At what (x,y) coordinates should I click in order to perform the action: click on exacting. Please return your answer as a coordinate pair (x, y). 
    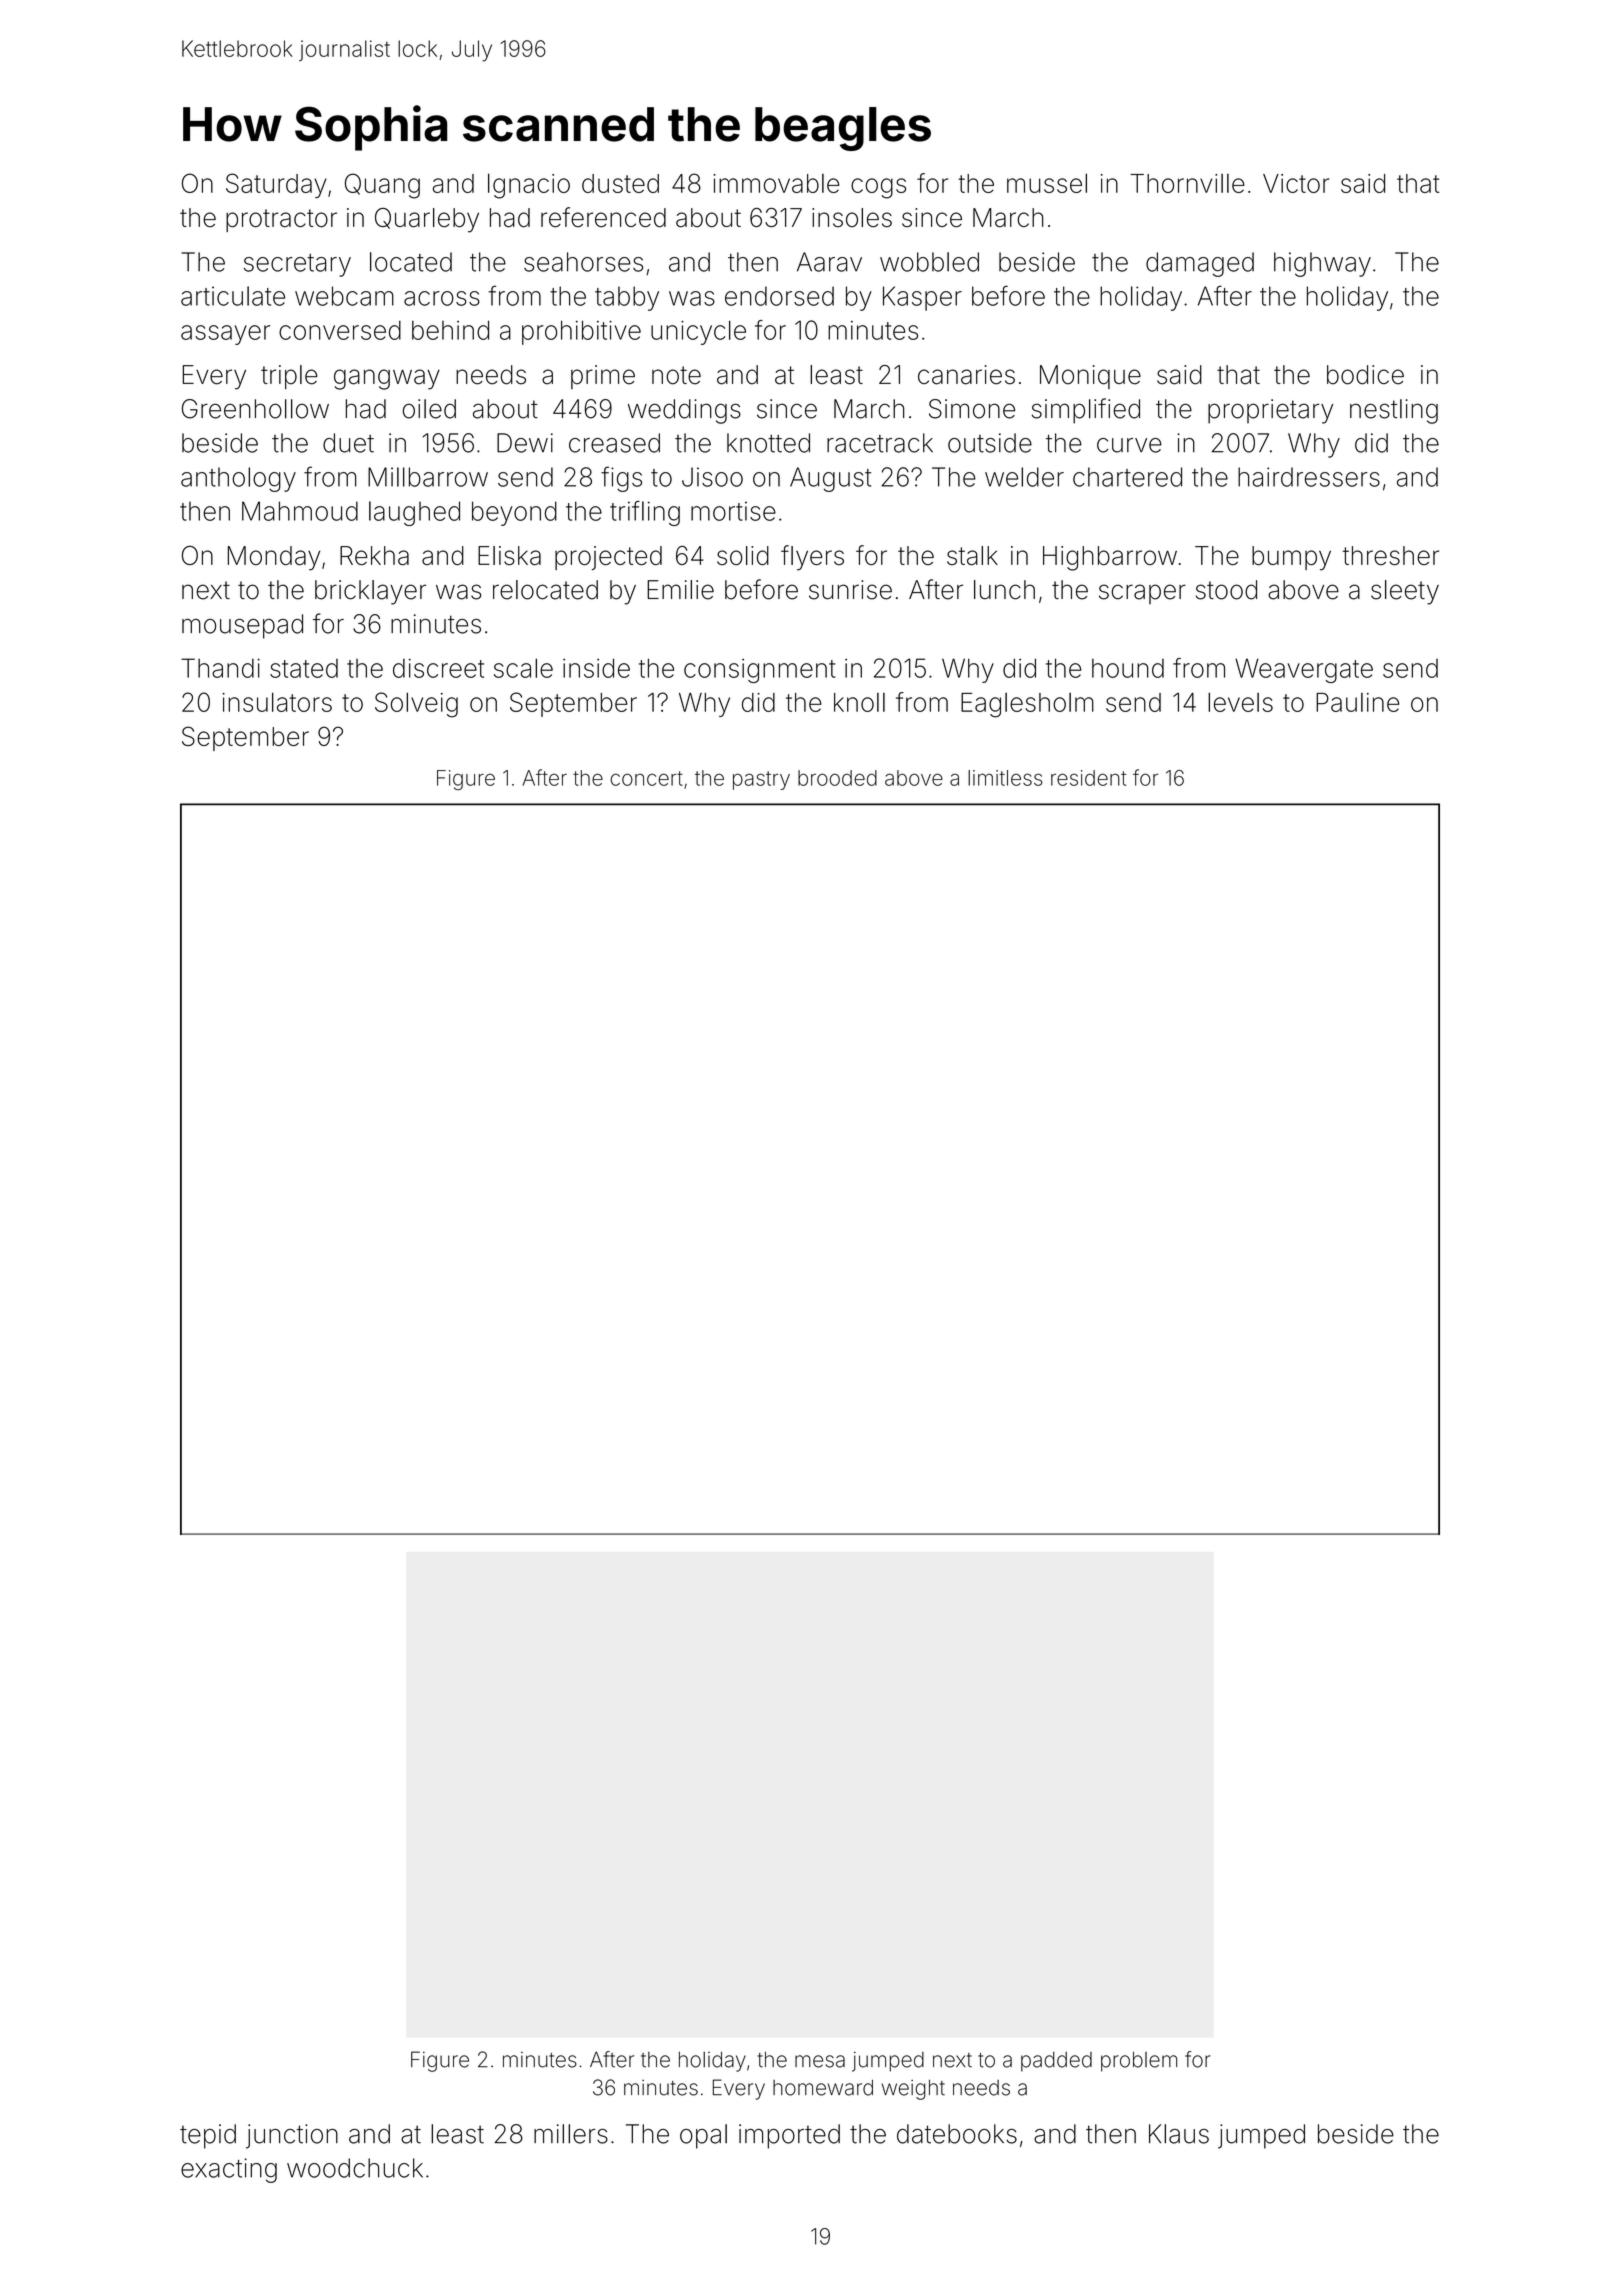
    Looking at the image, I should click on (229, 2170).
